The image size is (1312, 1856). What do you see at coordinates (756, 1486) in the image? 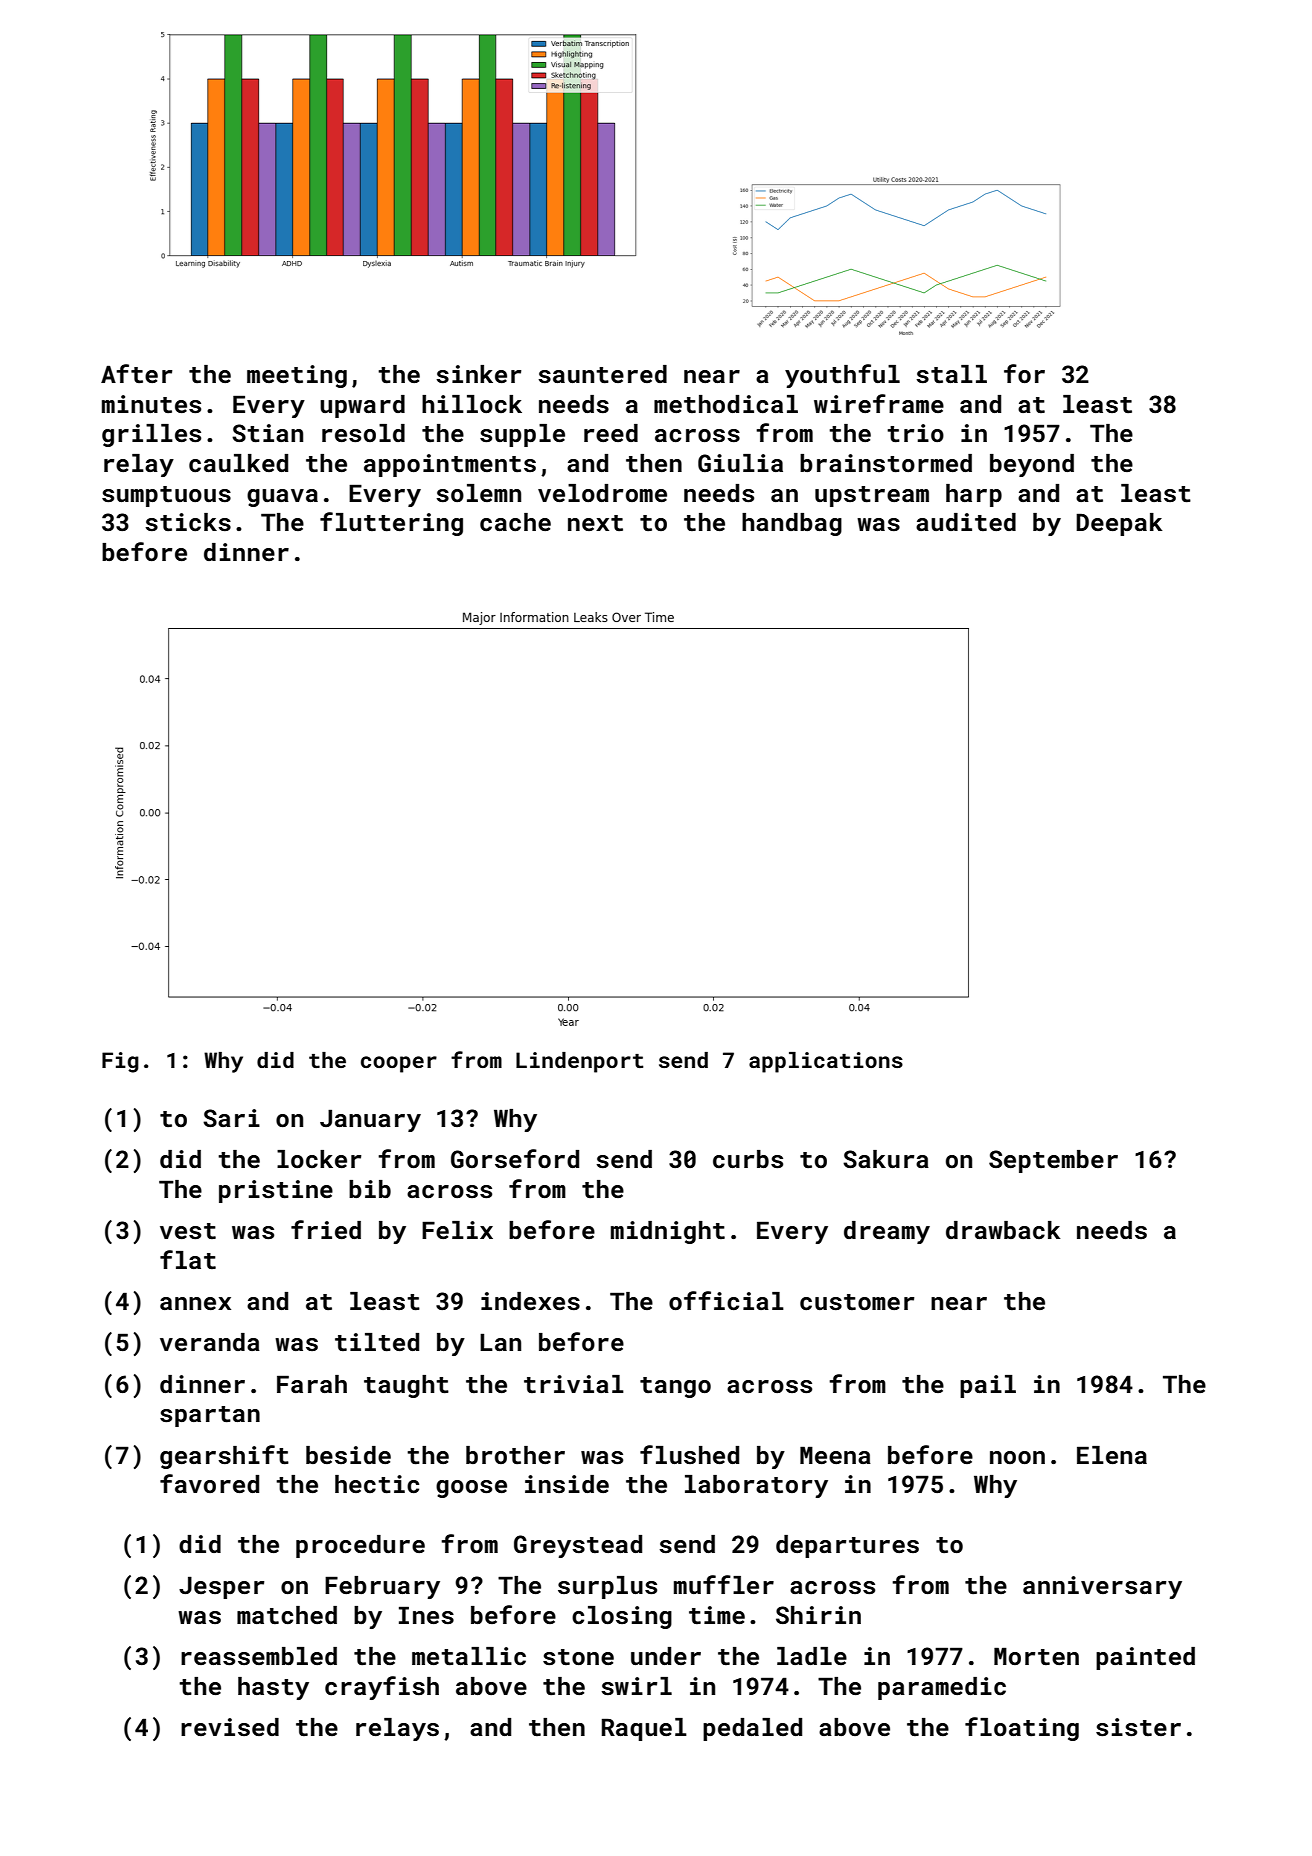
I see `laboratory` at bounding box center [756, 1486].
